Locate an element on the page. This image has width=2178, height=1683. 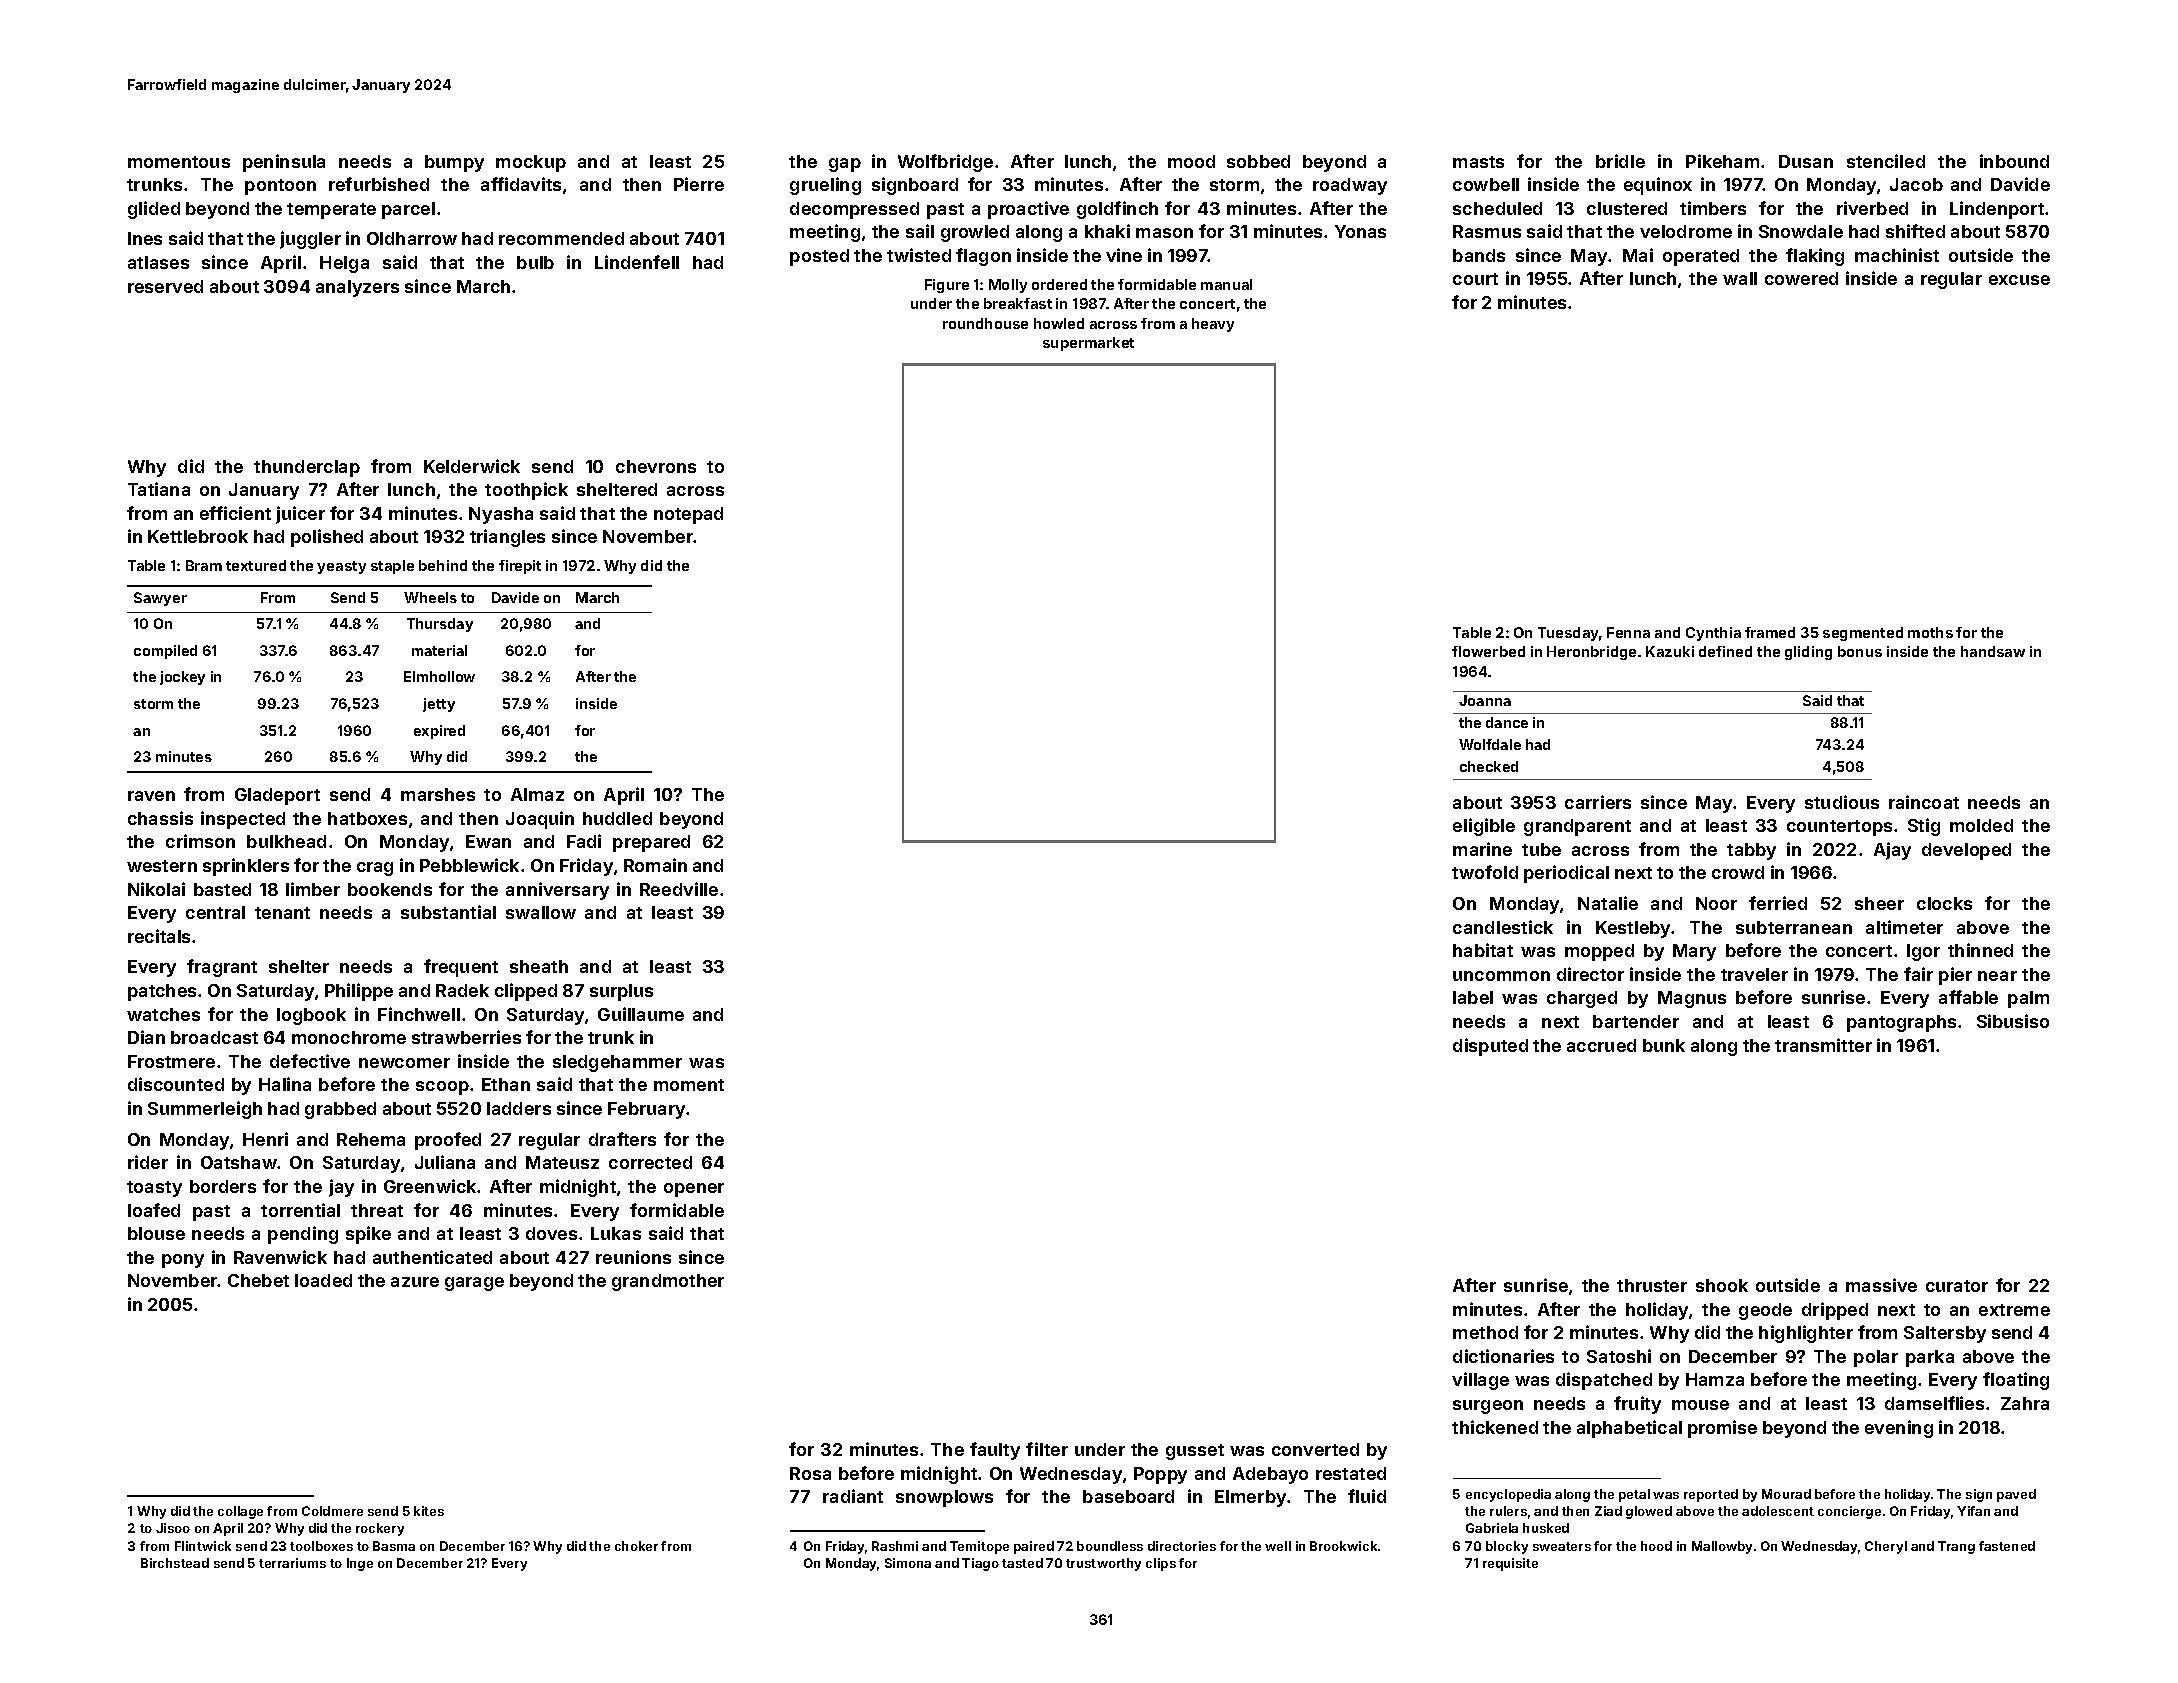
central is located at coordinates (215, 912).
